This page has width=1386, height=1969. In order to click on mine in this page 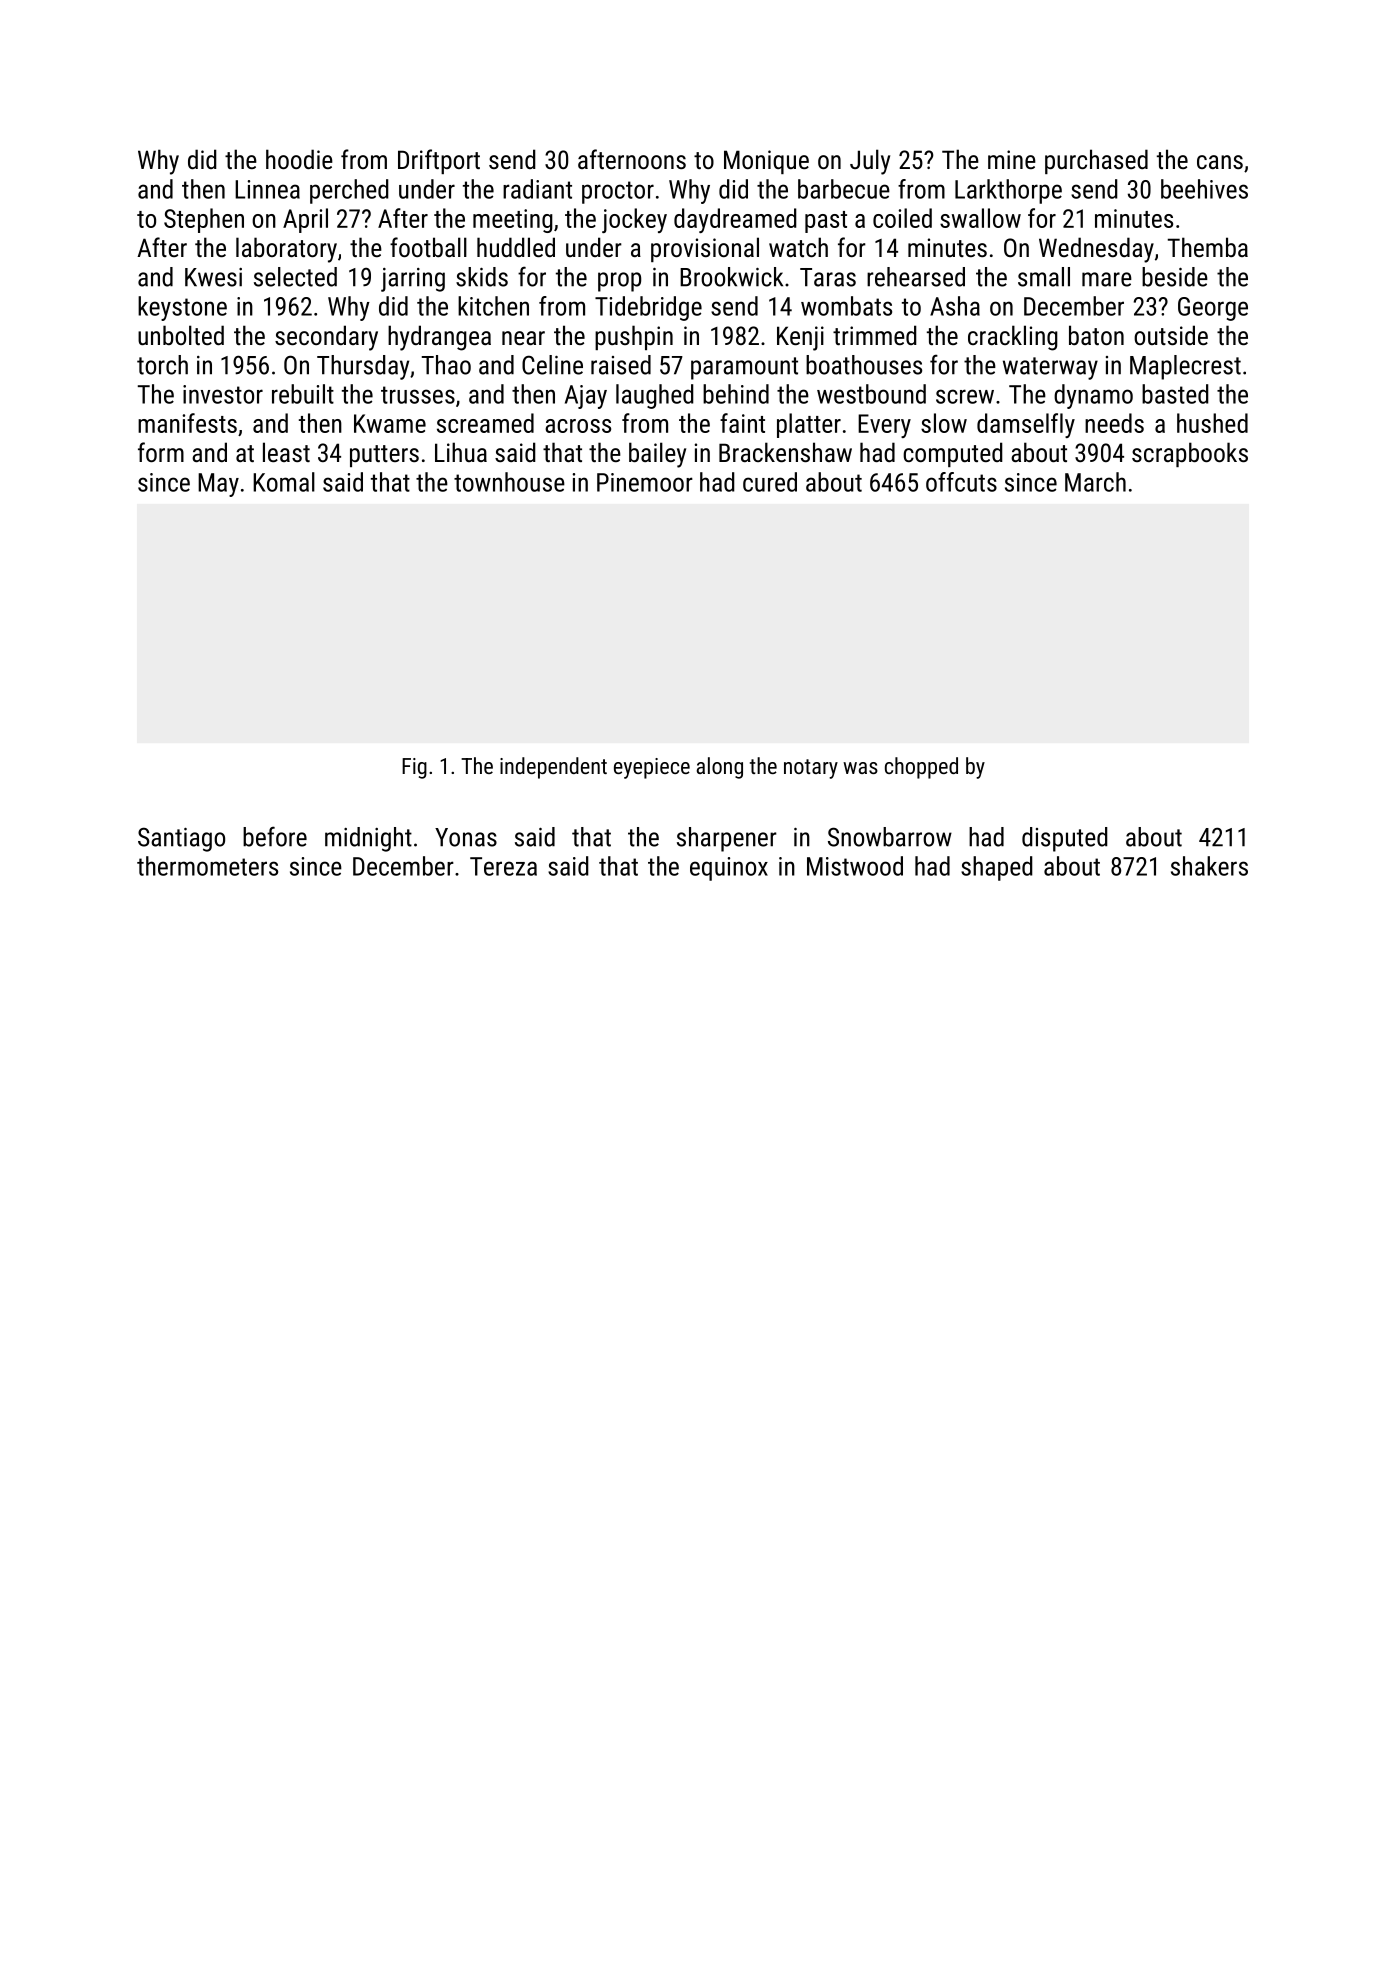, I will do `click(1012, 159)`.
